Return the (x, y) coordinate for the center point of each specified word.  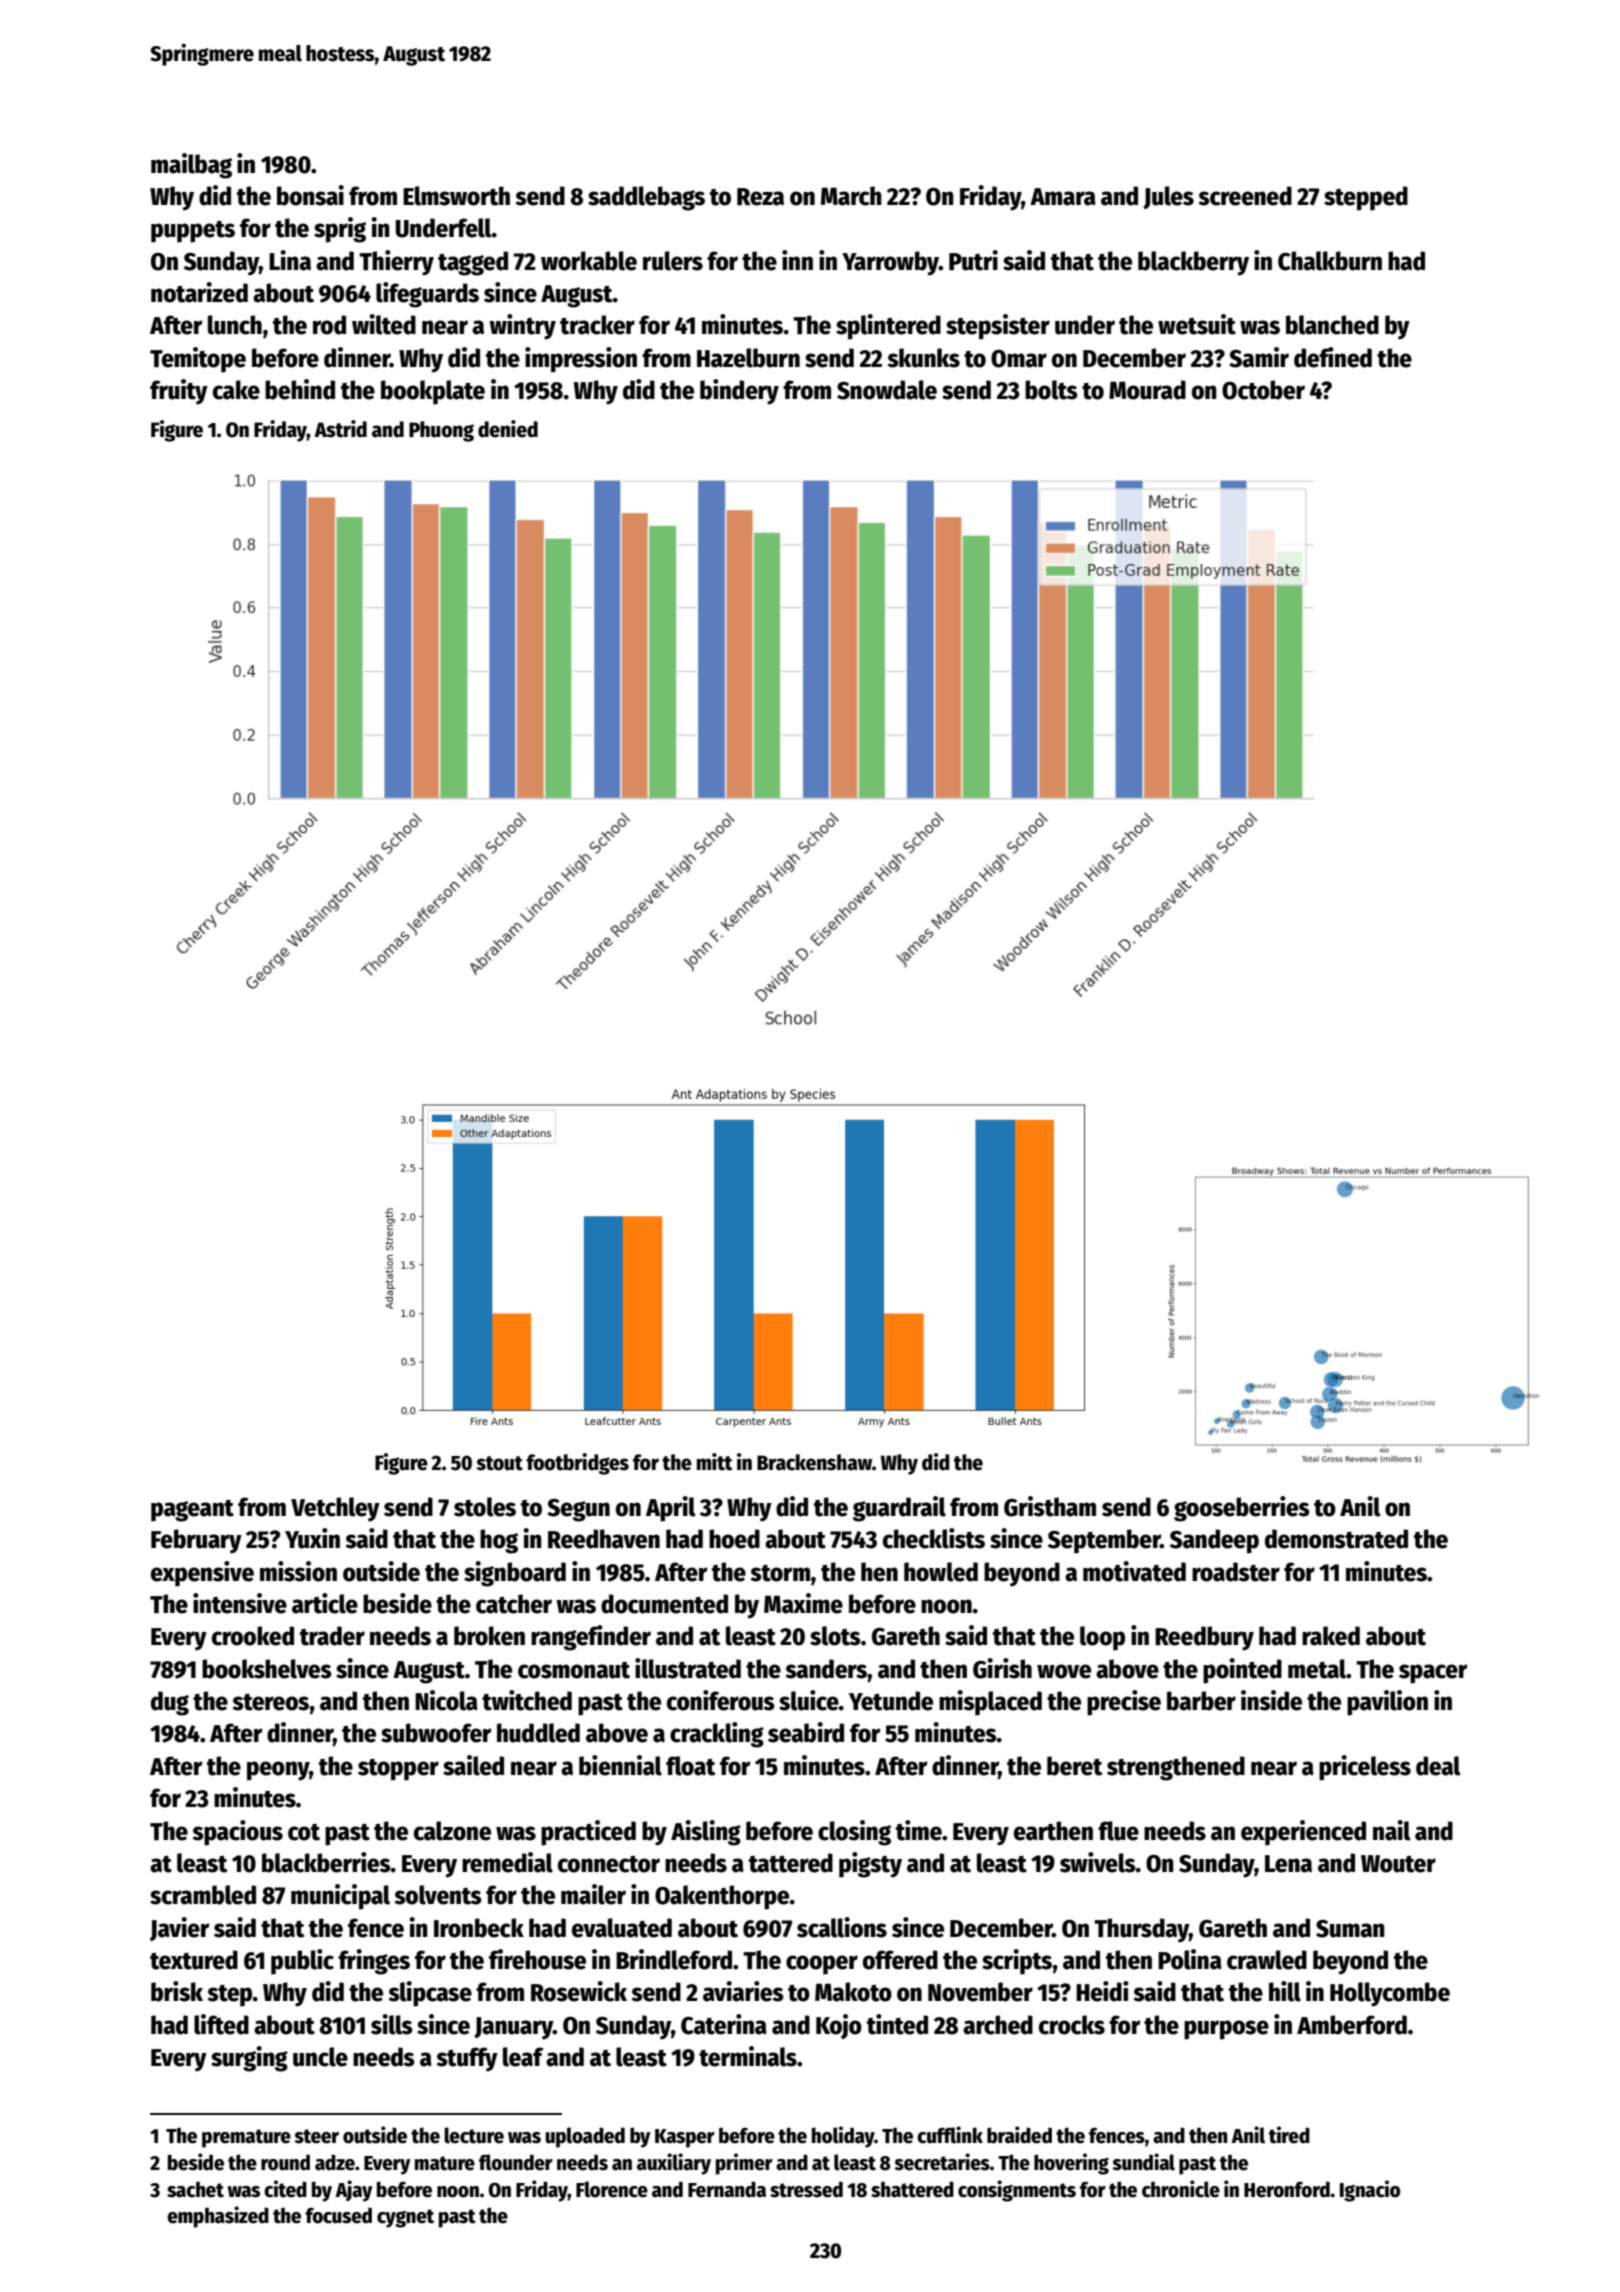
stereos (270, 1702)
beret (1074, 1766)
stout (499, 1463)
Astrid (340, 429)
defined (1333, 357)
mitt (714, 1462)
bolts (1051, 390)
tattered (791, 1863)
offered (900, 1960)
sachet (195, 2189)
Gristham (1050, 1506)
